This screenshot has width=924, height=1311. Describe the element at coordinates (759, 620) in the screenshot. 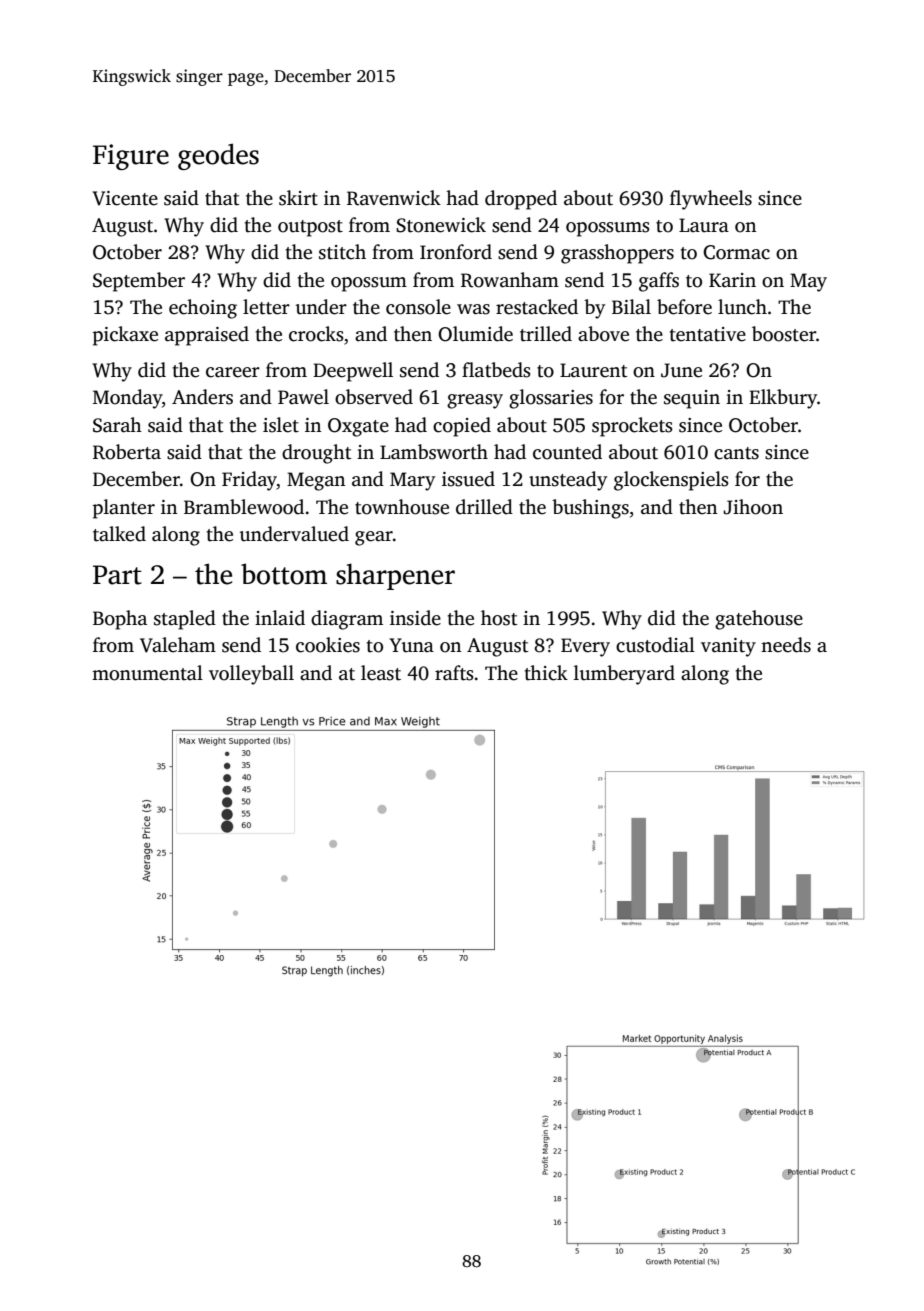

I see `gatehouse` at that location.
